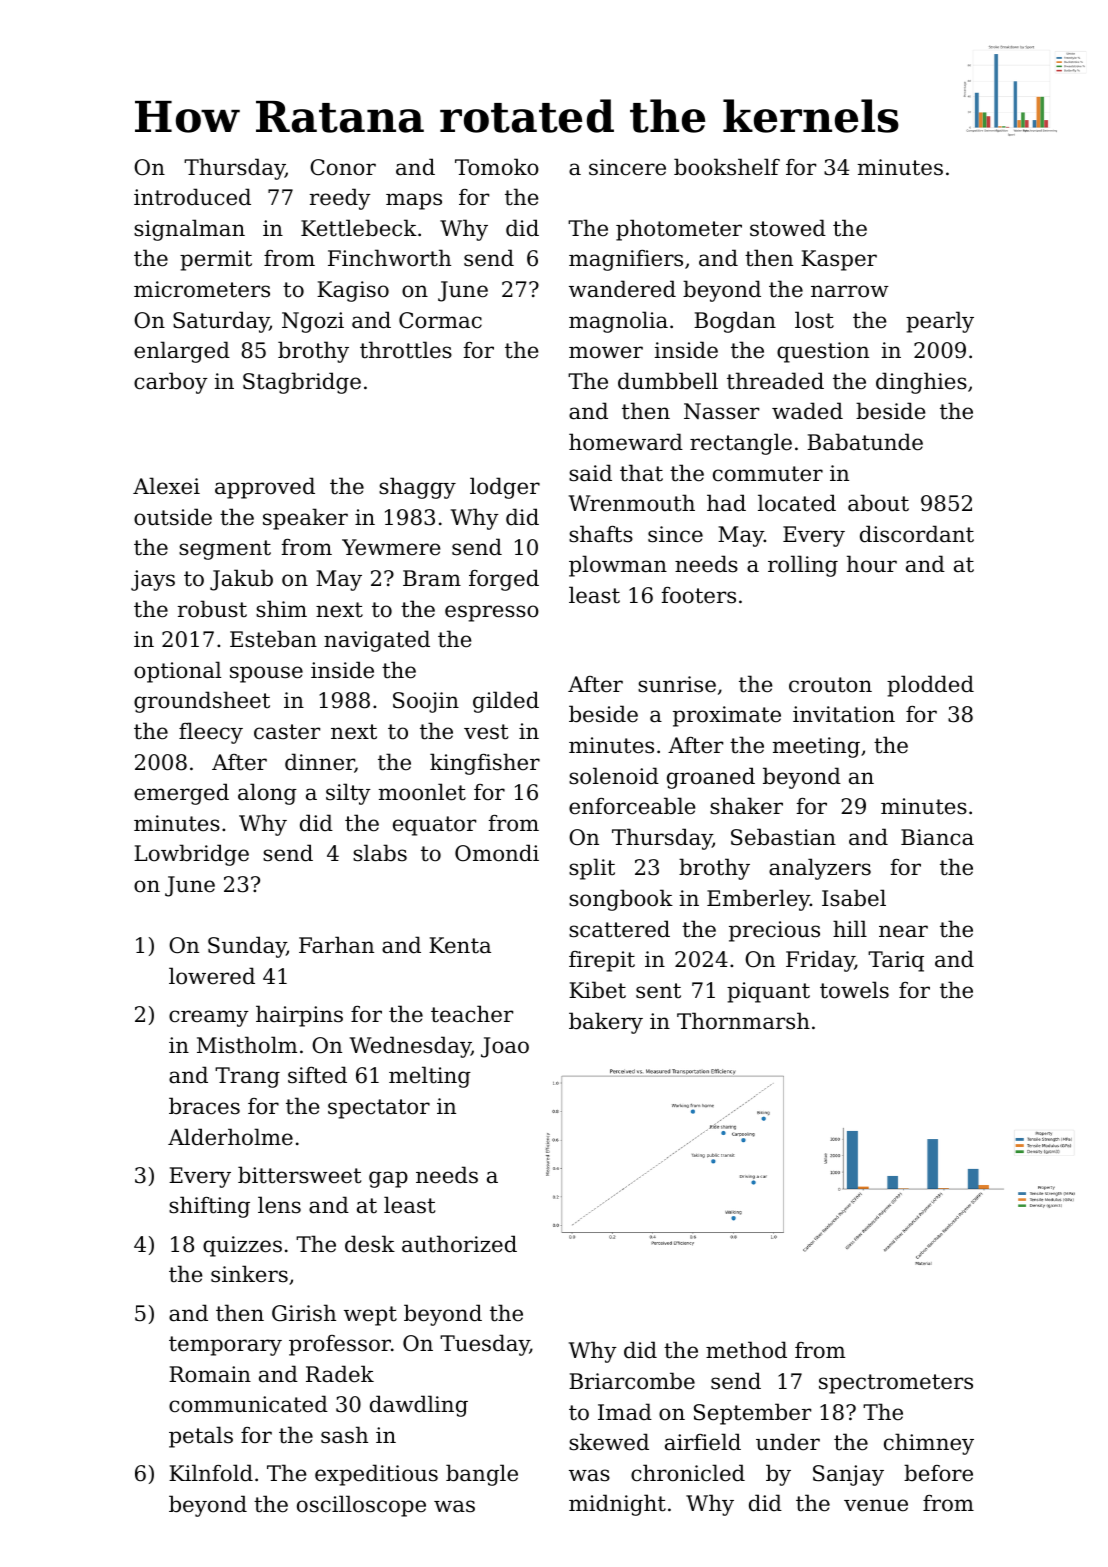 This image has width=1108, height=1567. Describe the element at coordinates (823, 352) in the image. I see `question` at that location.
